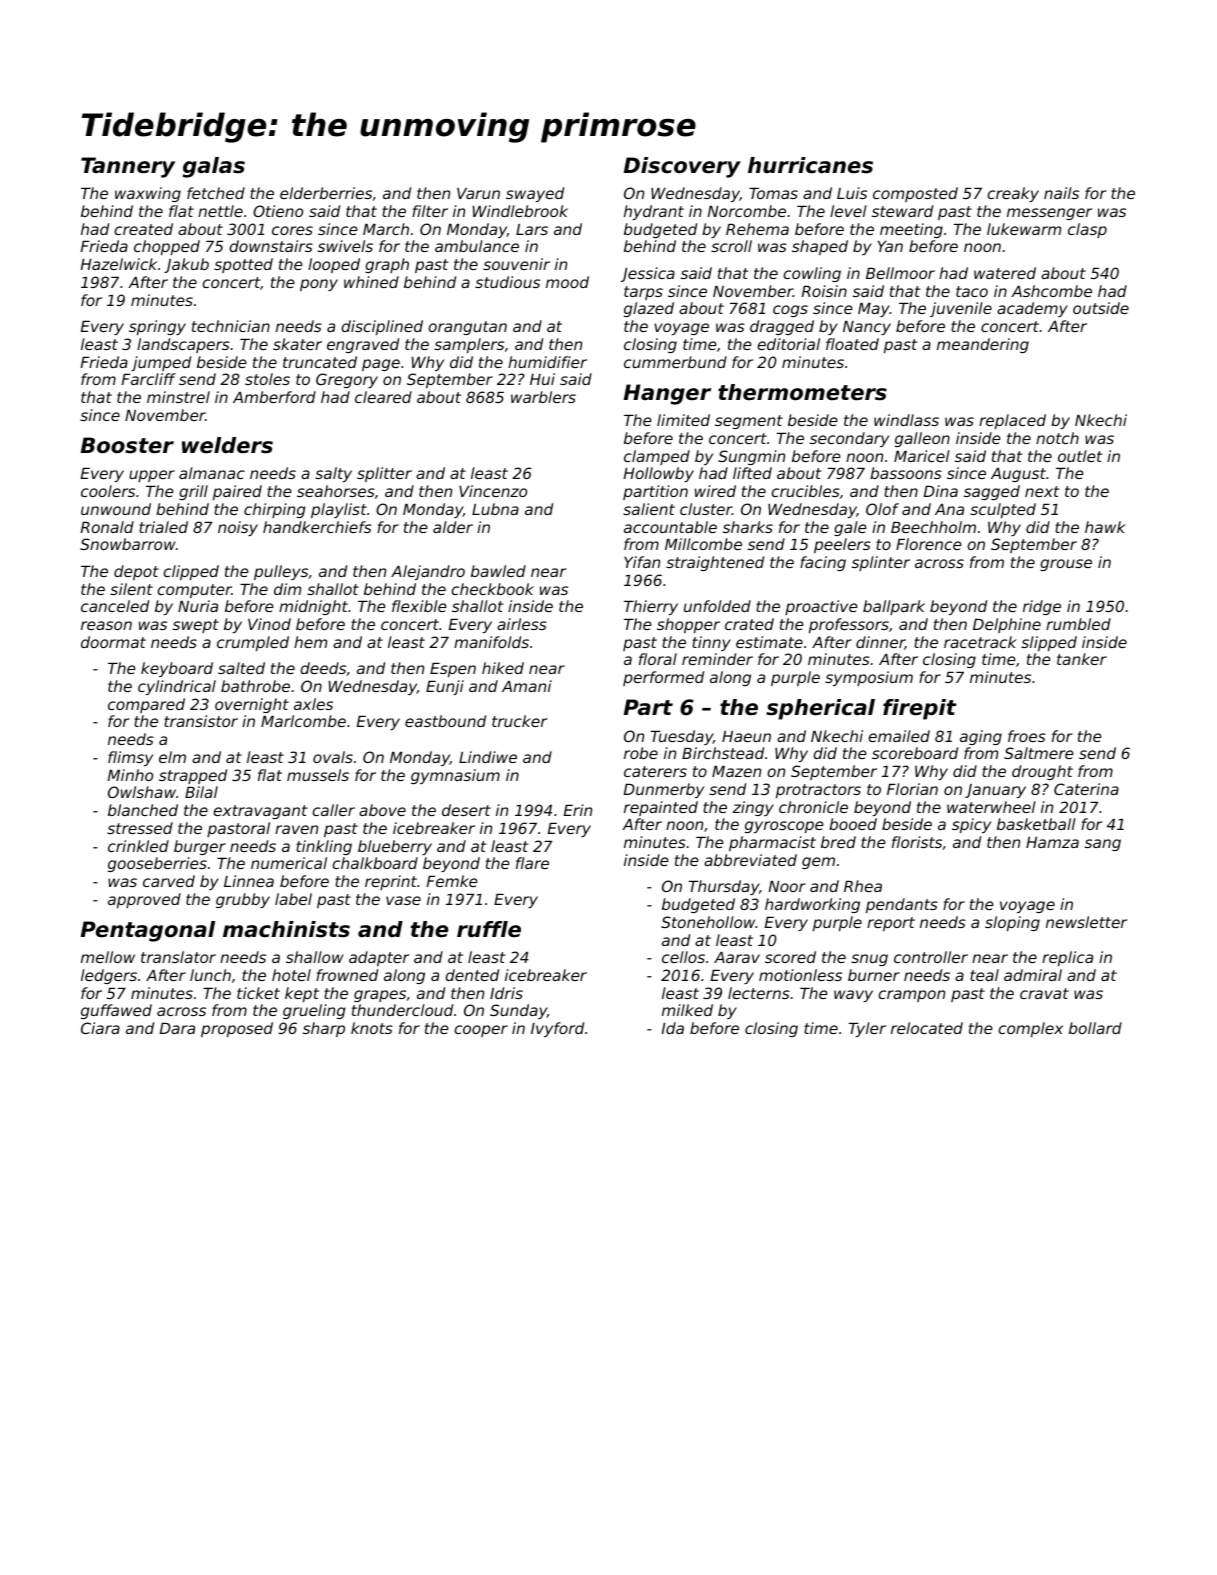 This screenshot has height=1575, width=1217. What do you see at coordinates (1013, 194) in the screenshot?
I see `creaky` at bounding box center [1013, 194].
